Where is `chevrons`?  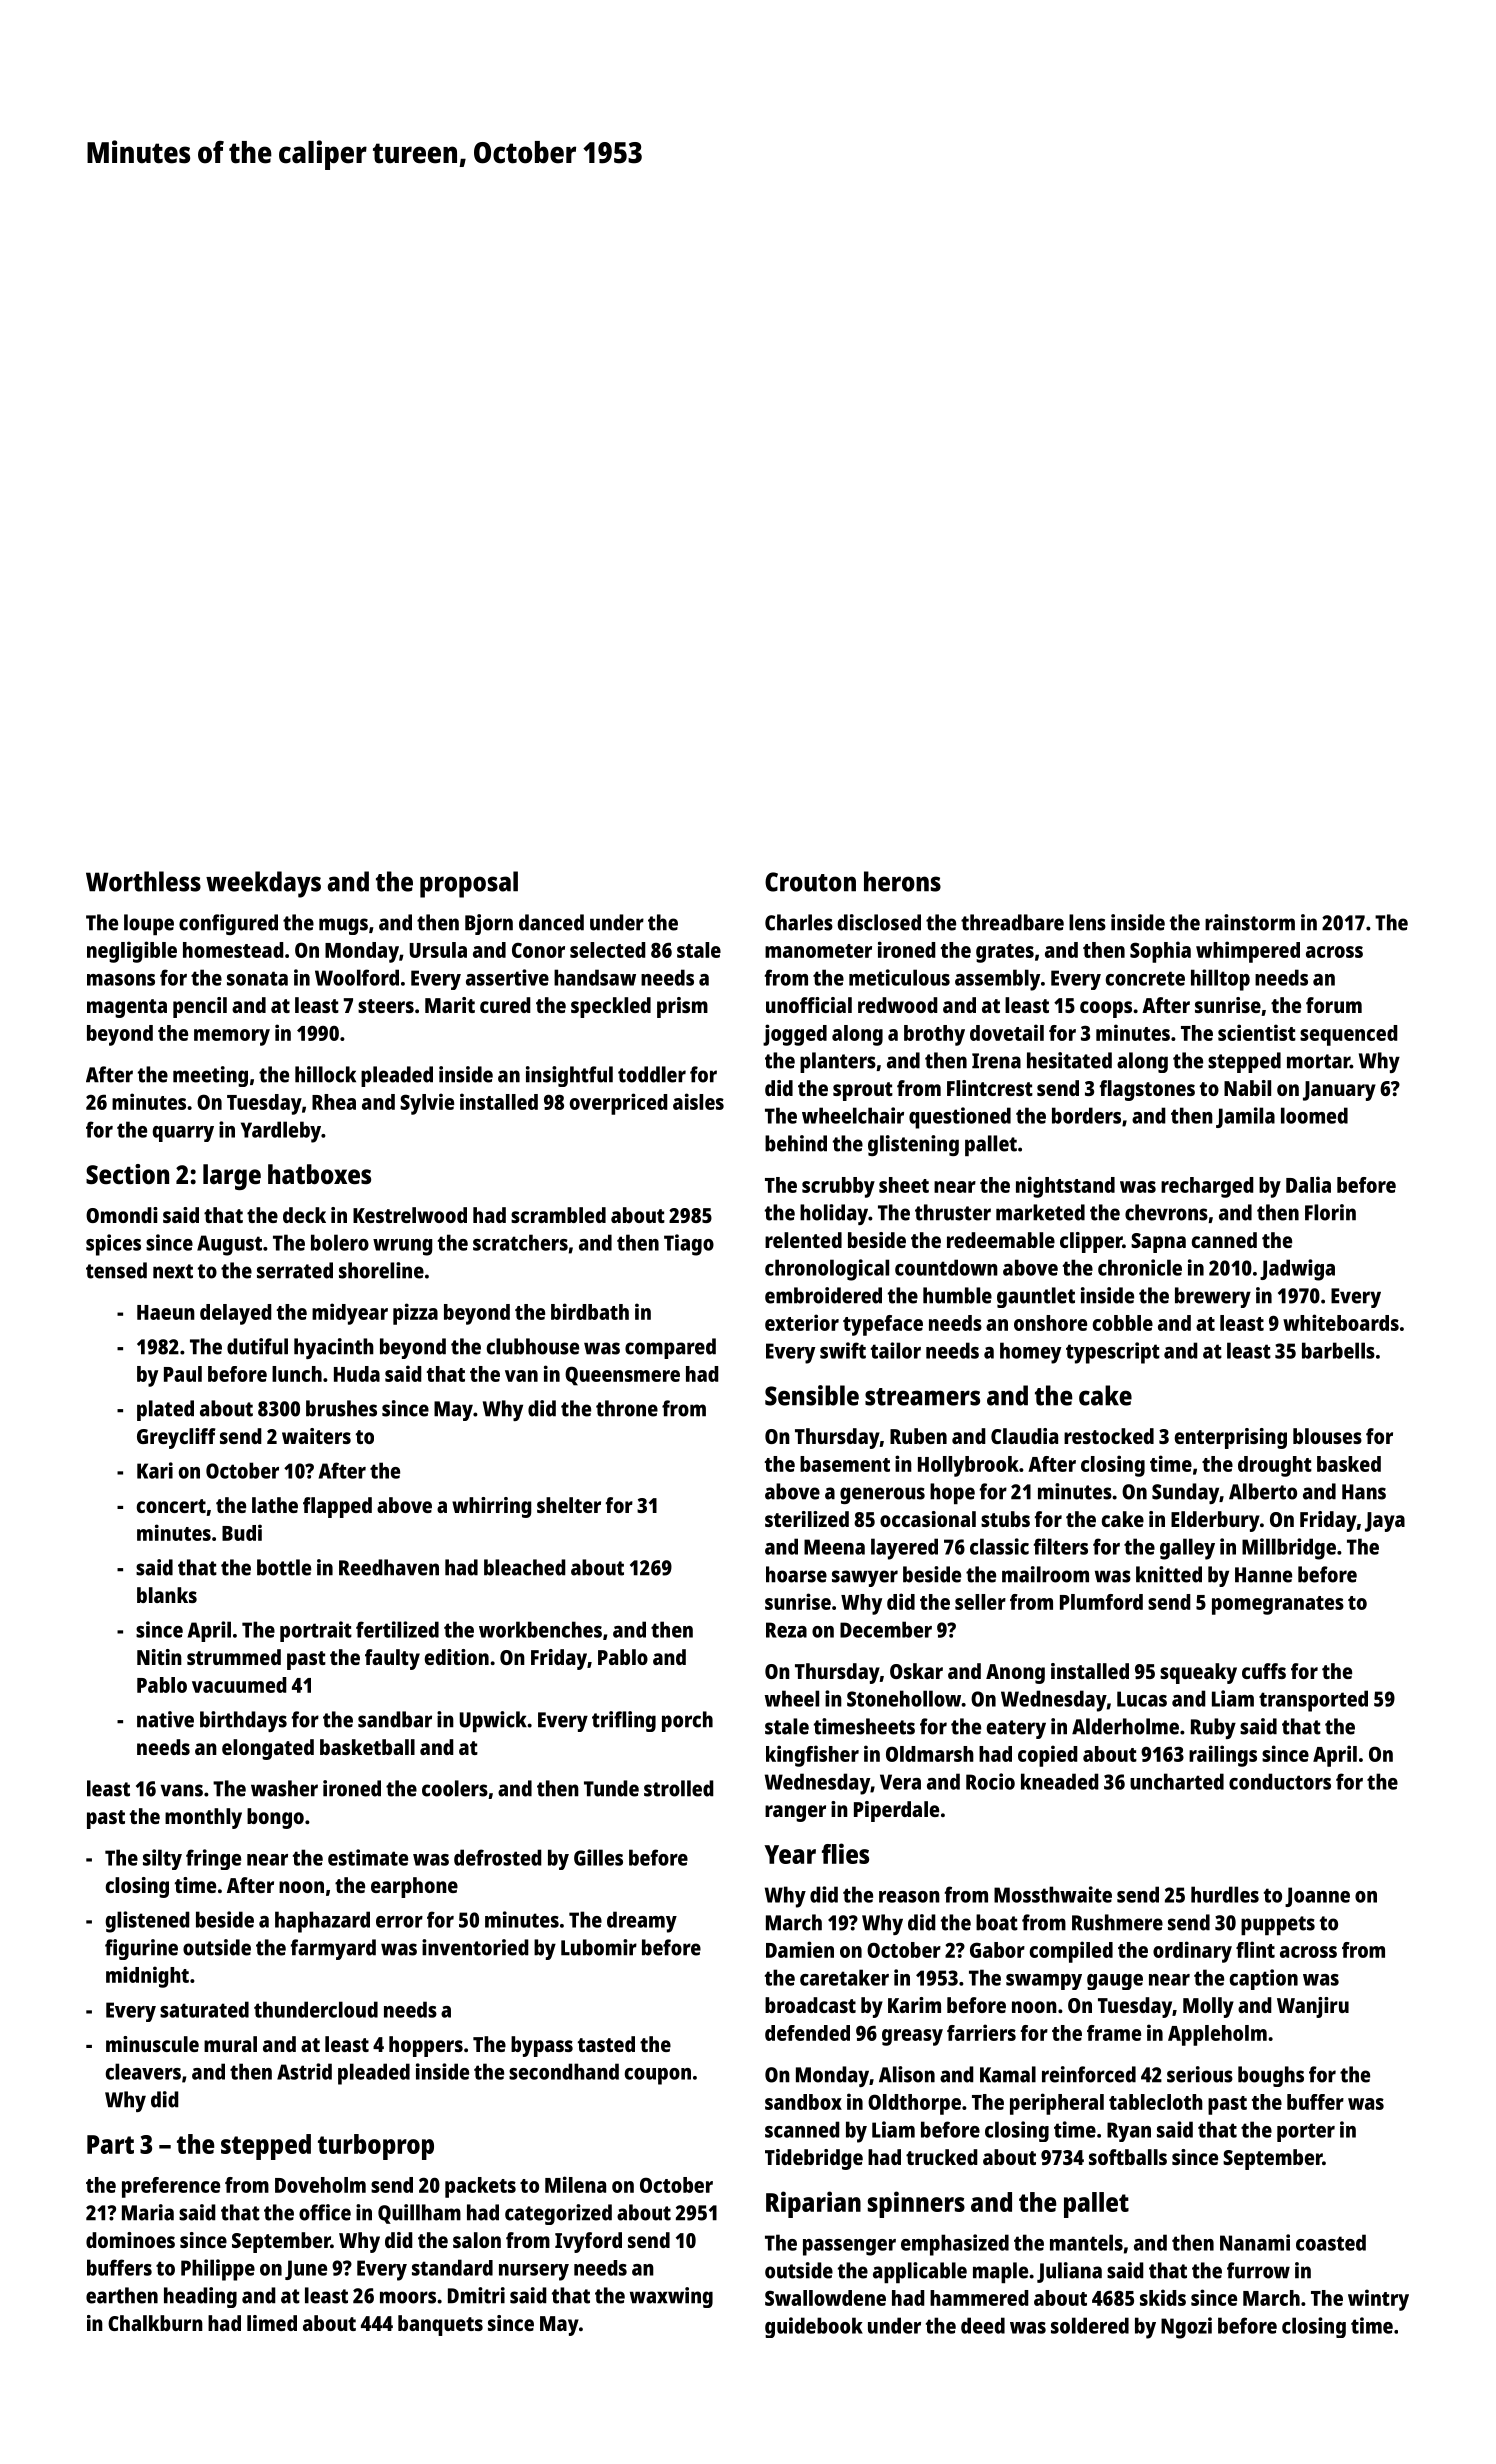
chevrons is located at coordinates (1166, 1212).
